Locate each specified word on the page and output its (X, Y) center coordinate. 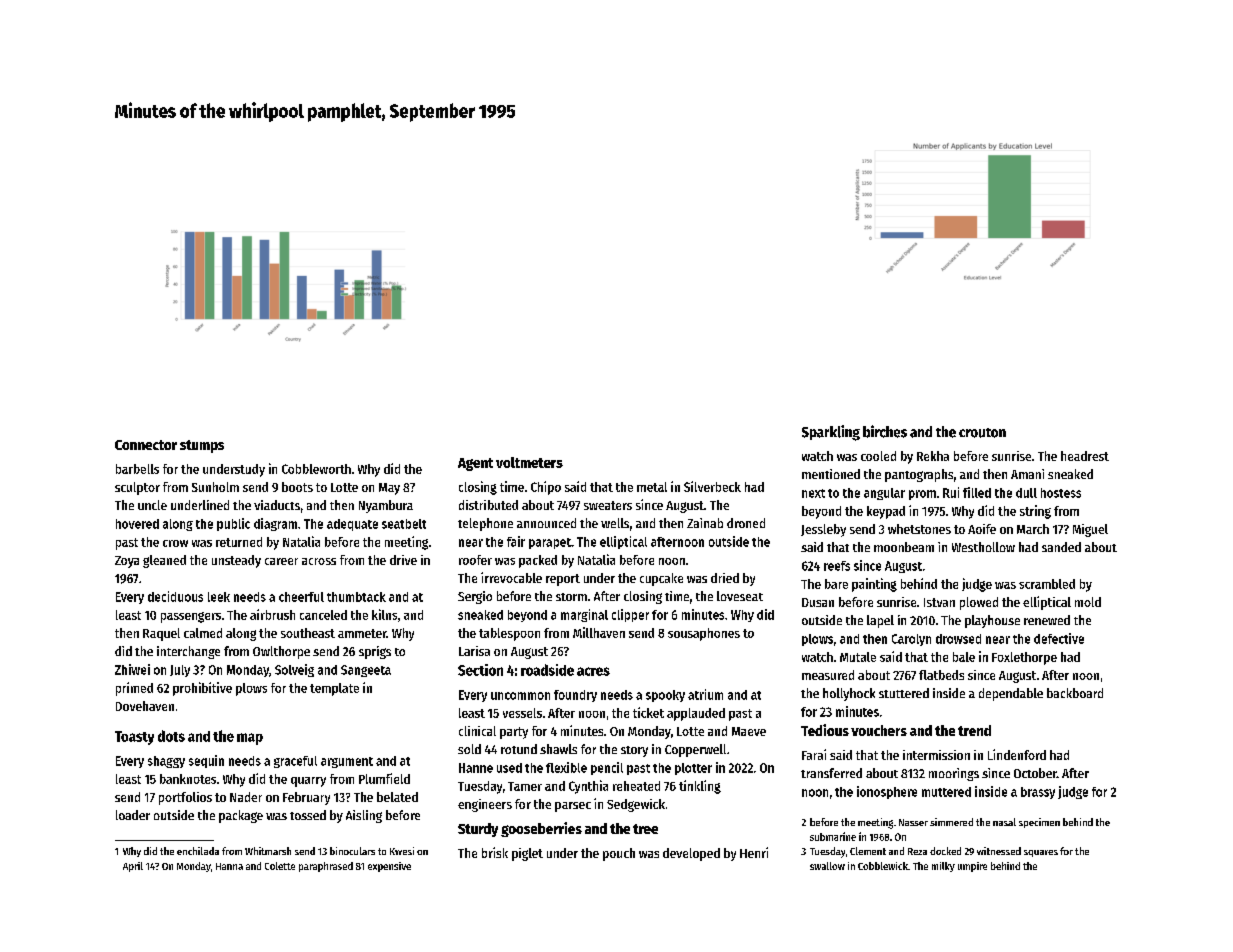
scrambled (1047, 584)
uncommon (520, 696)
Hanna (229, 866)
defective (1059, 638)
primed (134, 689)
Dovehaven (145, 706)
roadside (547, 670)
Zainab (705, 523)
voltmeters (529, 462)
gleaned (164, 561)
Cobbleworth (316, 469)
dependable (1011, 694)
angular (884, 494)
